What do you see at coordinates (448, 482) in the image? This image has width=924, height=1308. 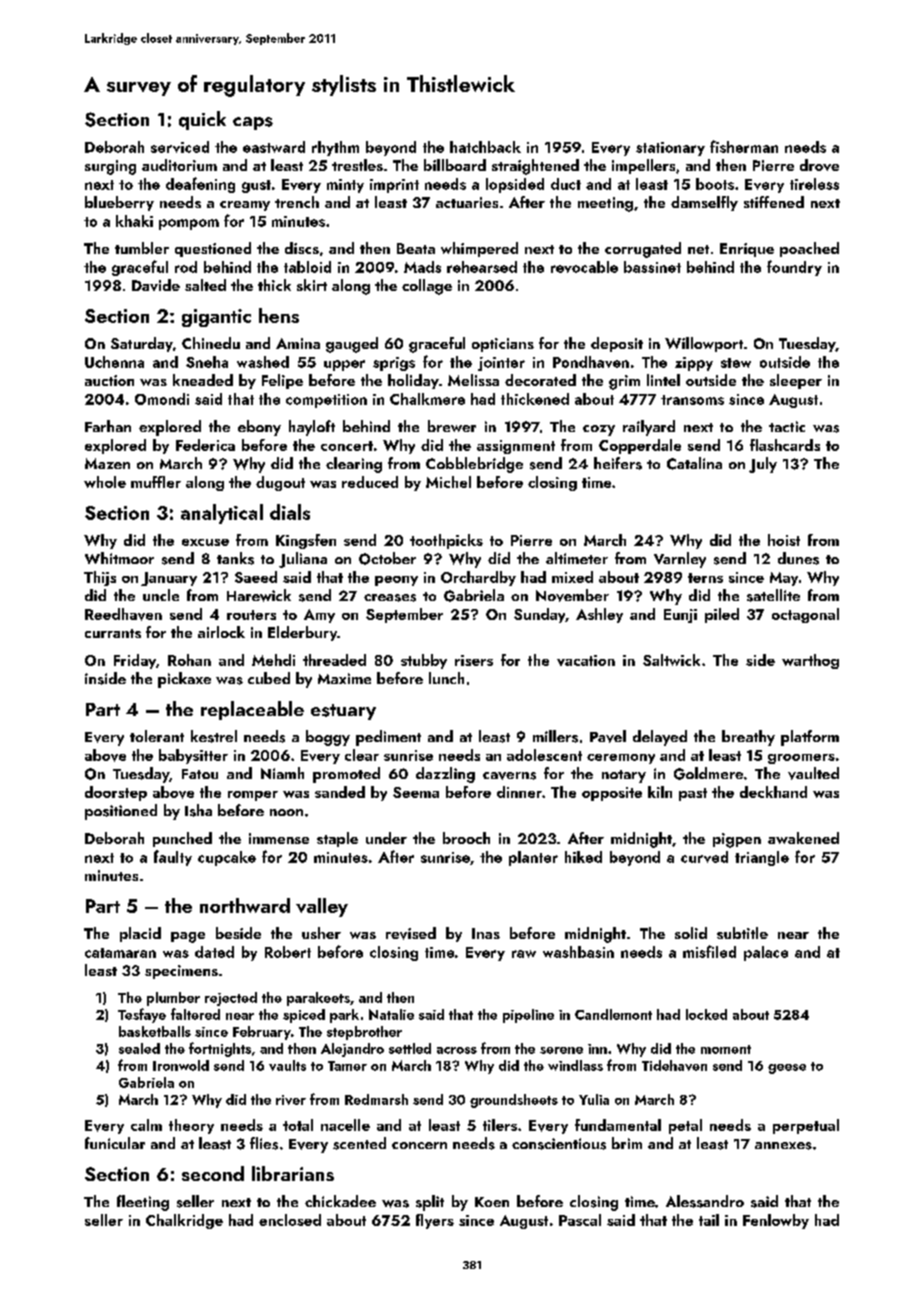 I see `Michel` at bounding box center [448, 482].
